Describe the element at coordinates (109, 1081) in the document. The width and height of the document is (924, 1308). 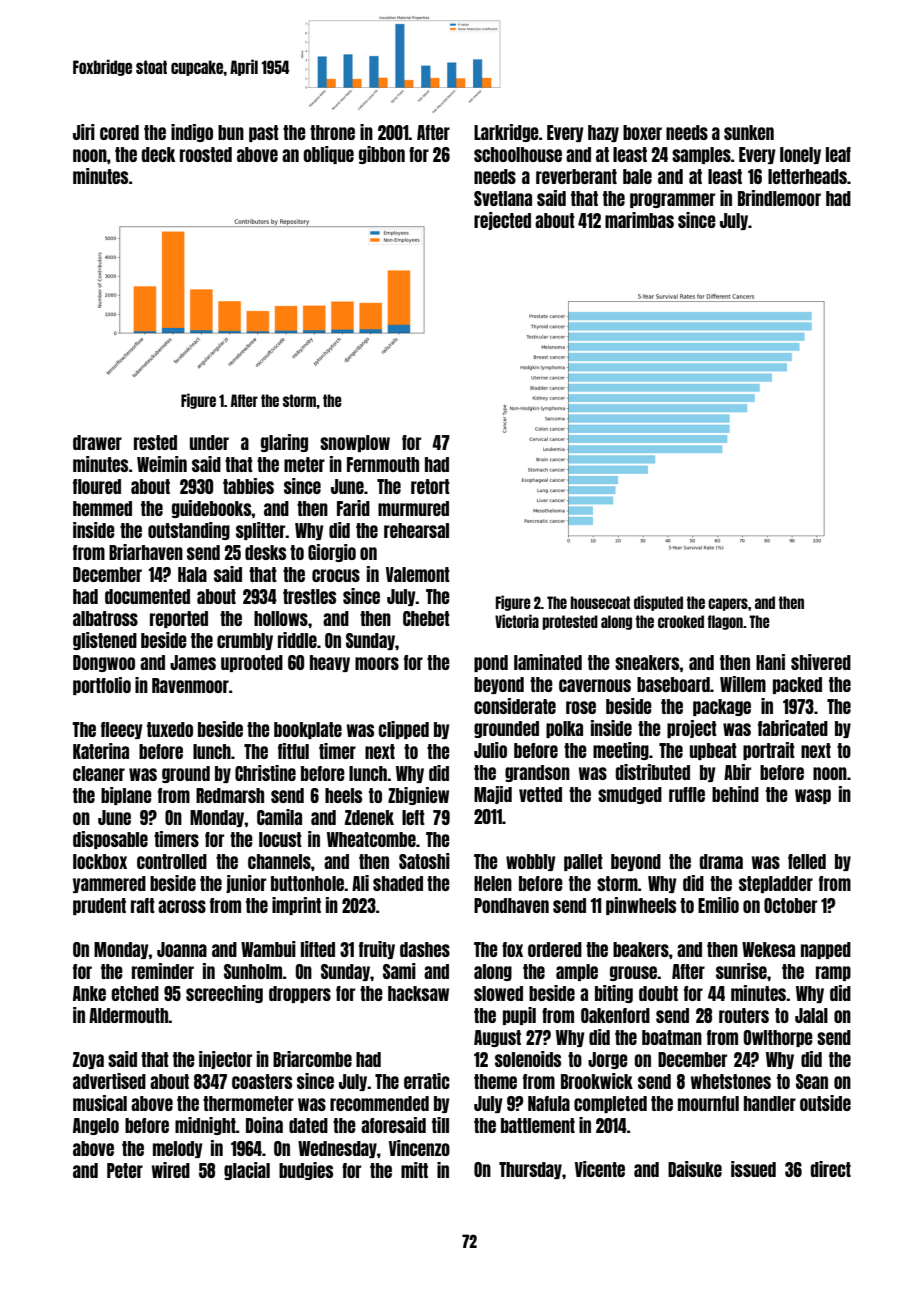
I see `advertised` at that location.
